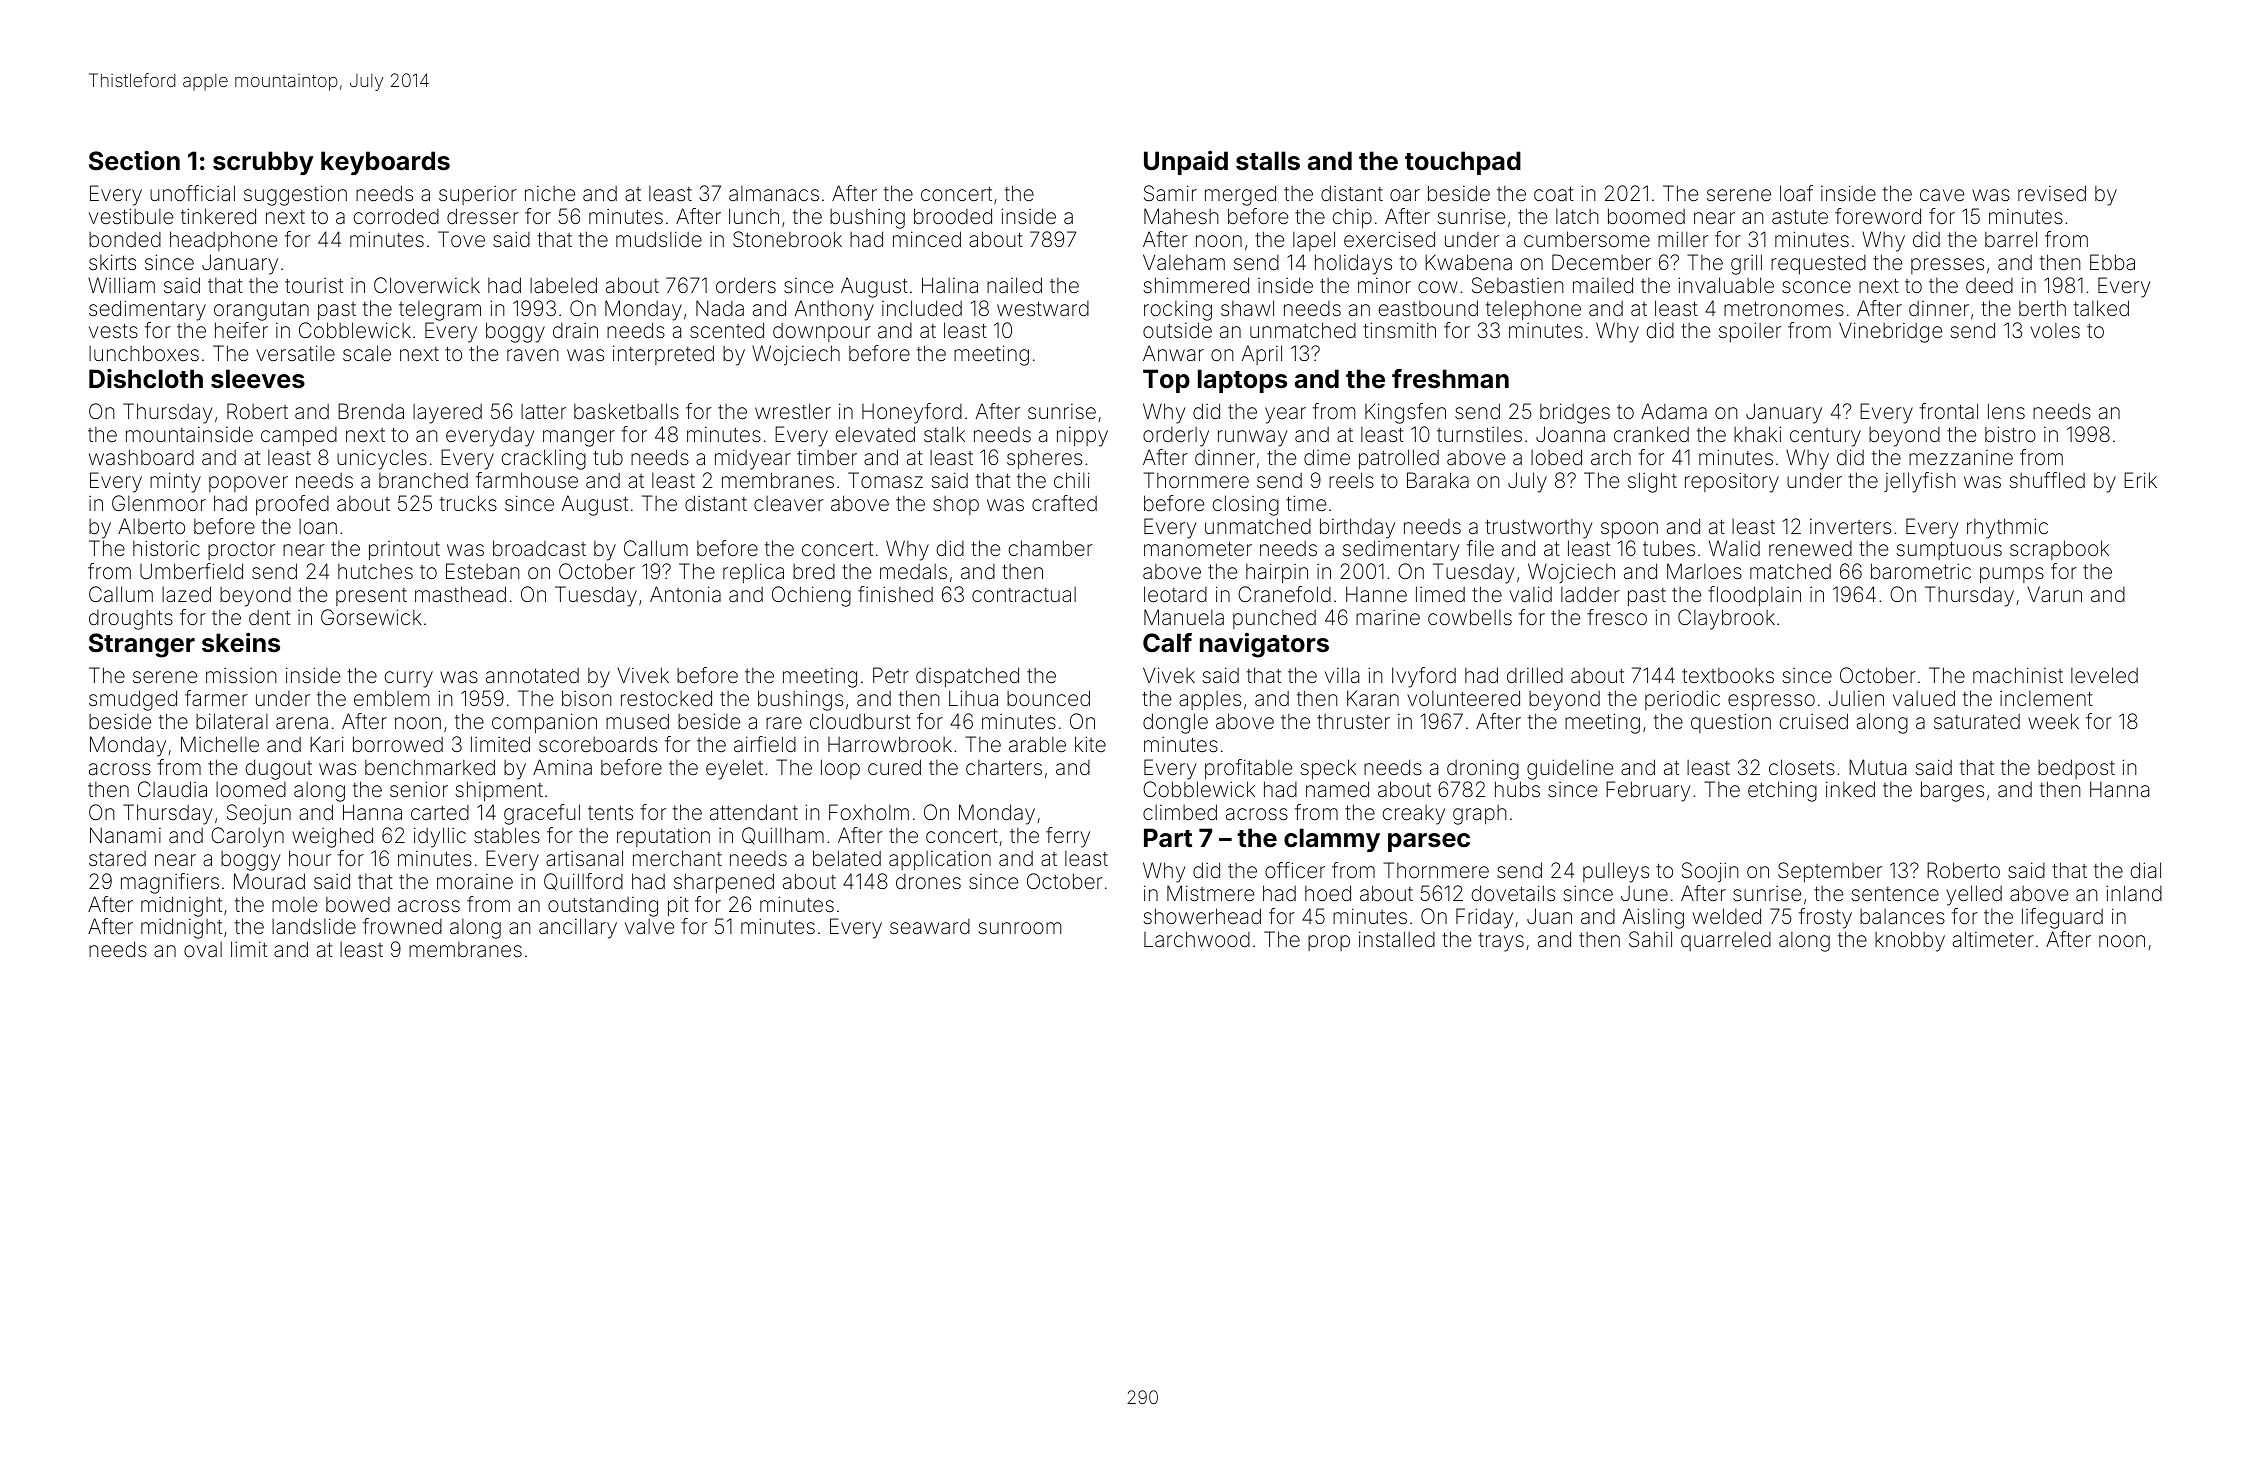  I want to click on lazed, so click(186, 594).
